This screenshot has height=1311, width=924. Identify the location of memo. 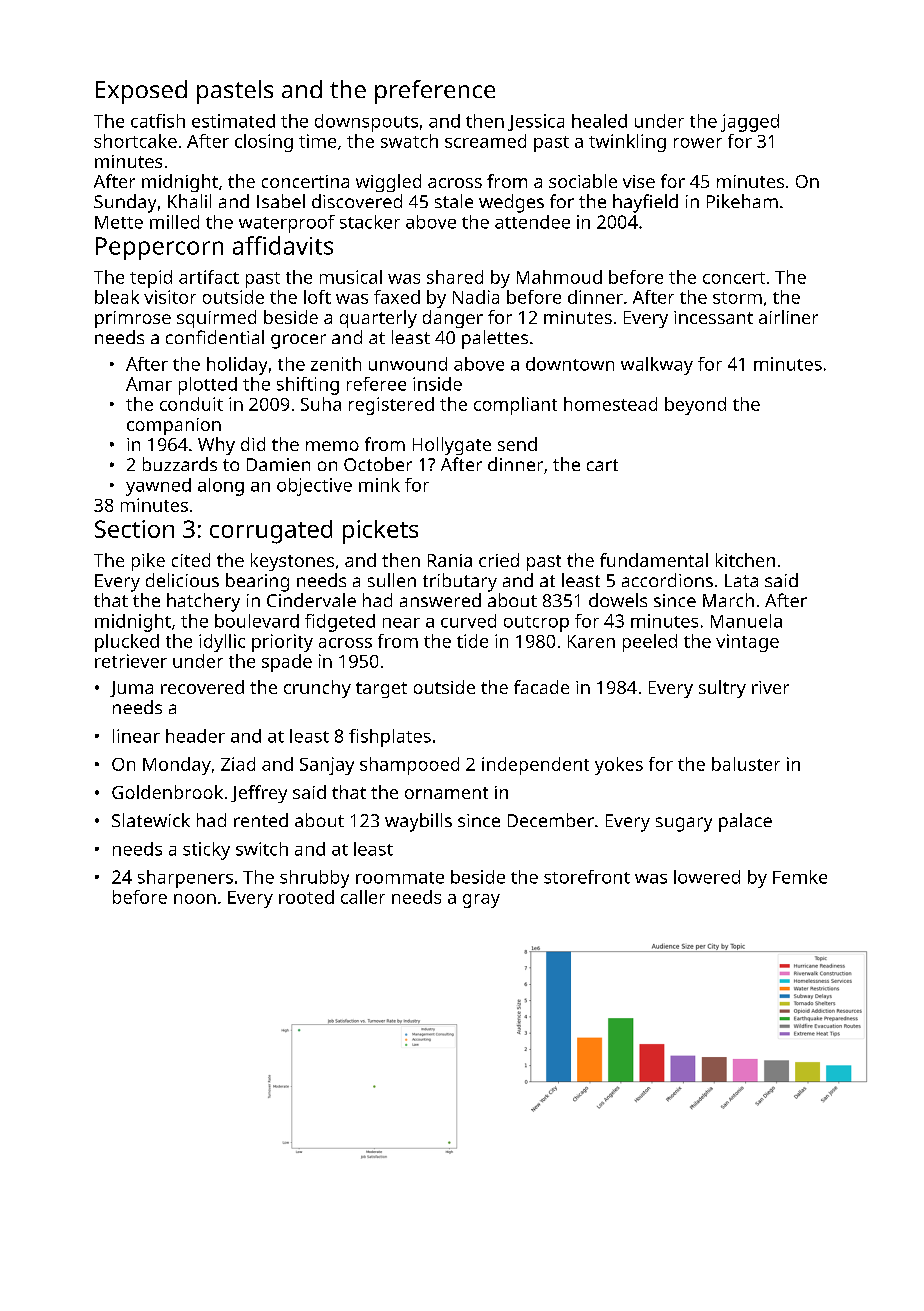
(332, 446).
